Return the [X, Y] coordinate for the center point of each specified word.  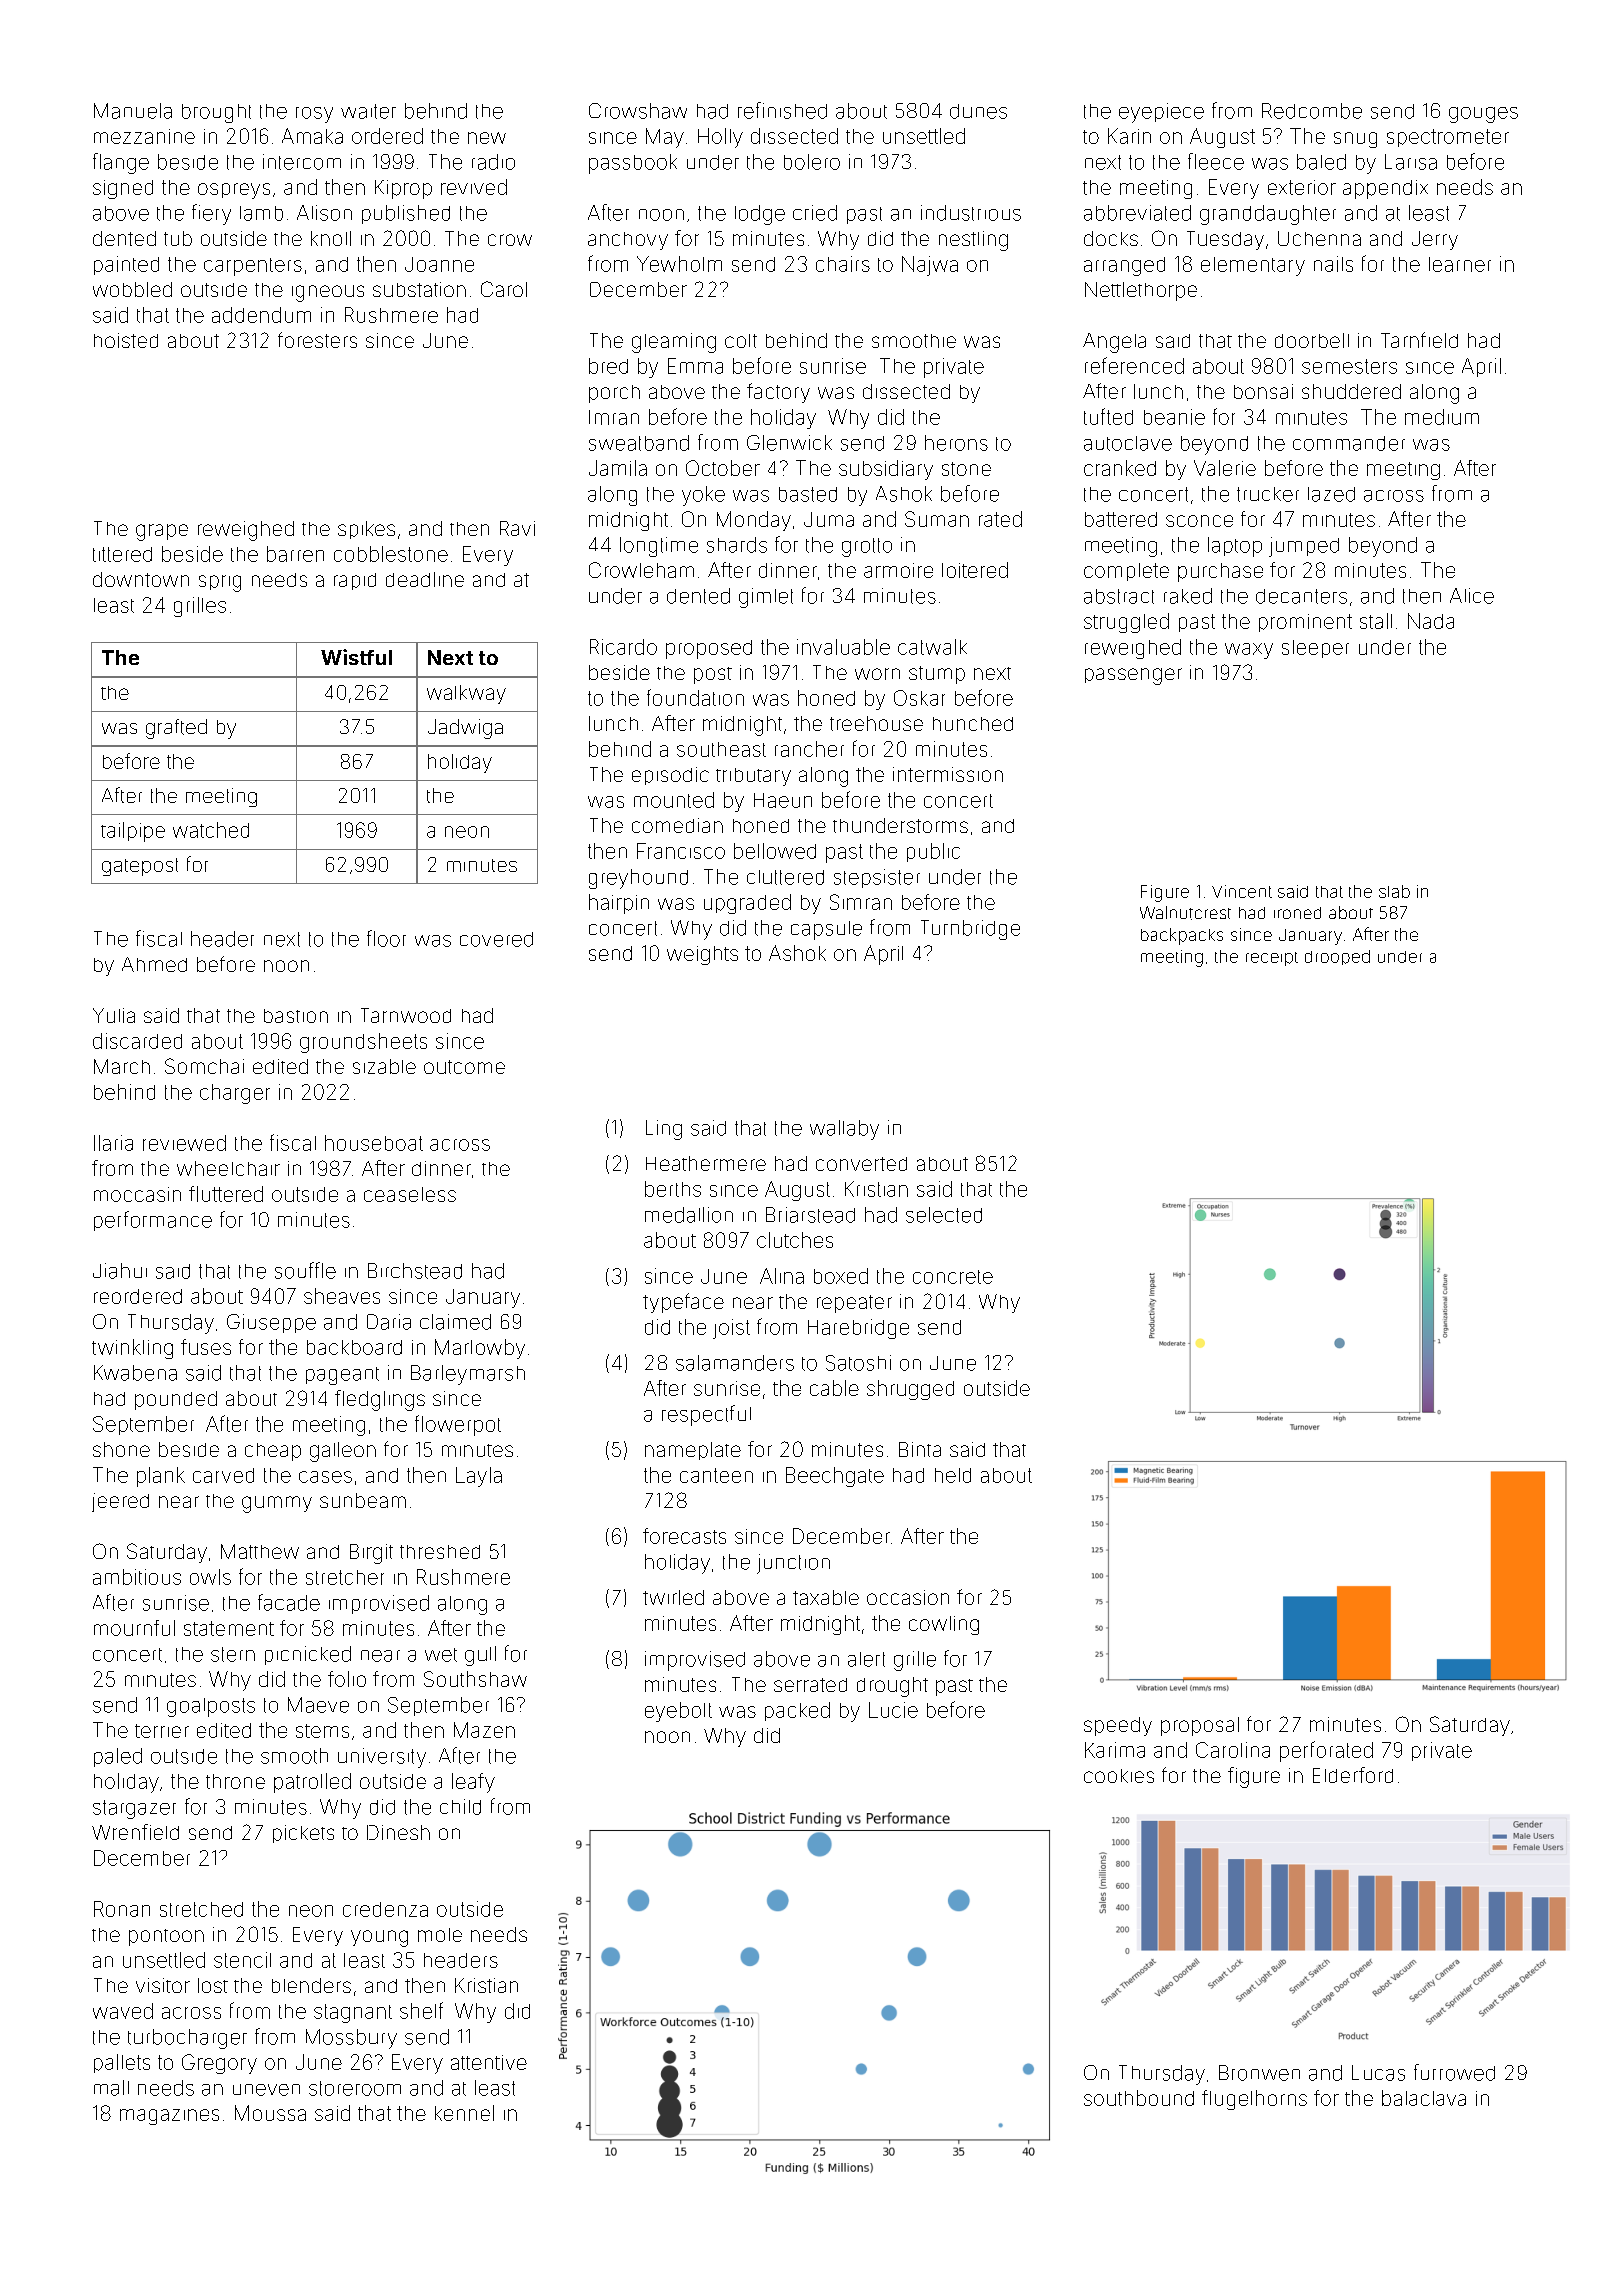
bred [608, 366]
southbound [1139, 2098]
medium [1442, 417]
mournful [134, 1628]
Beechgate [835, 1477]
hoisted [126, 340]
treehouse [876, 723]
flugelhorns [1254, 2100]
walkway [466, 694]
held [953, 1475]
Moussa [270, 2113]
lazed [1331, 494]
